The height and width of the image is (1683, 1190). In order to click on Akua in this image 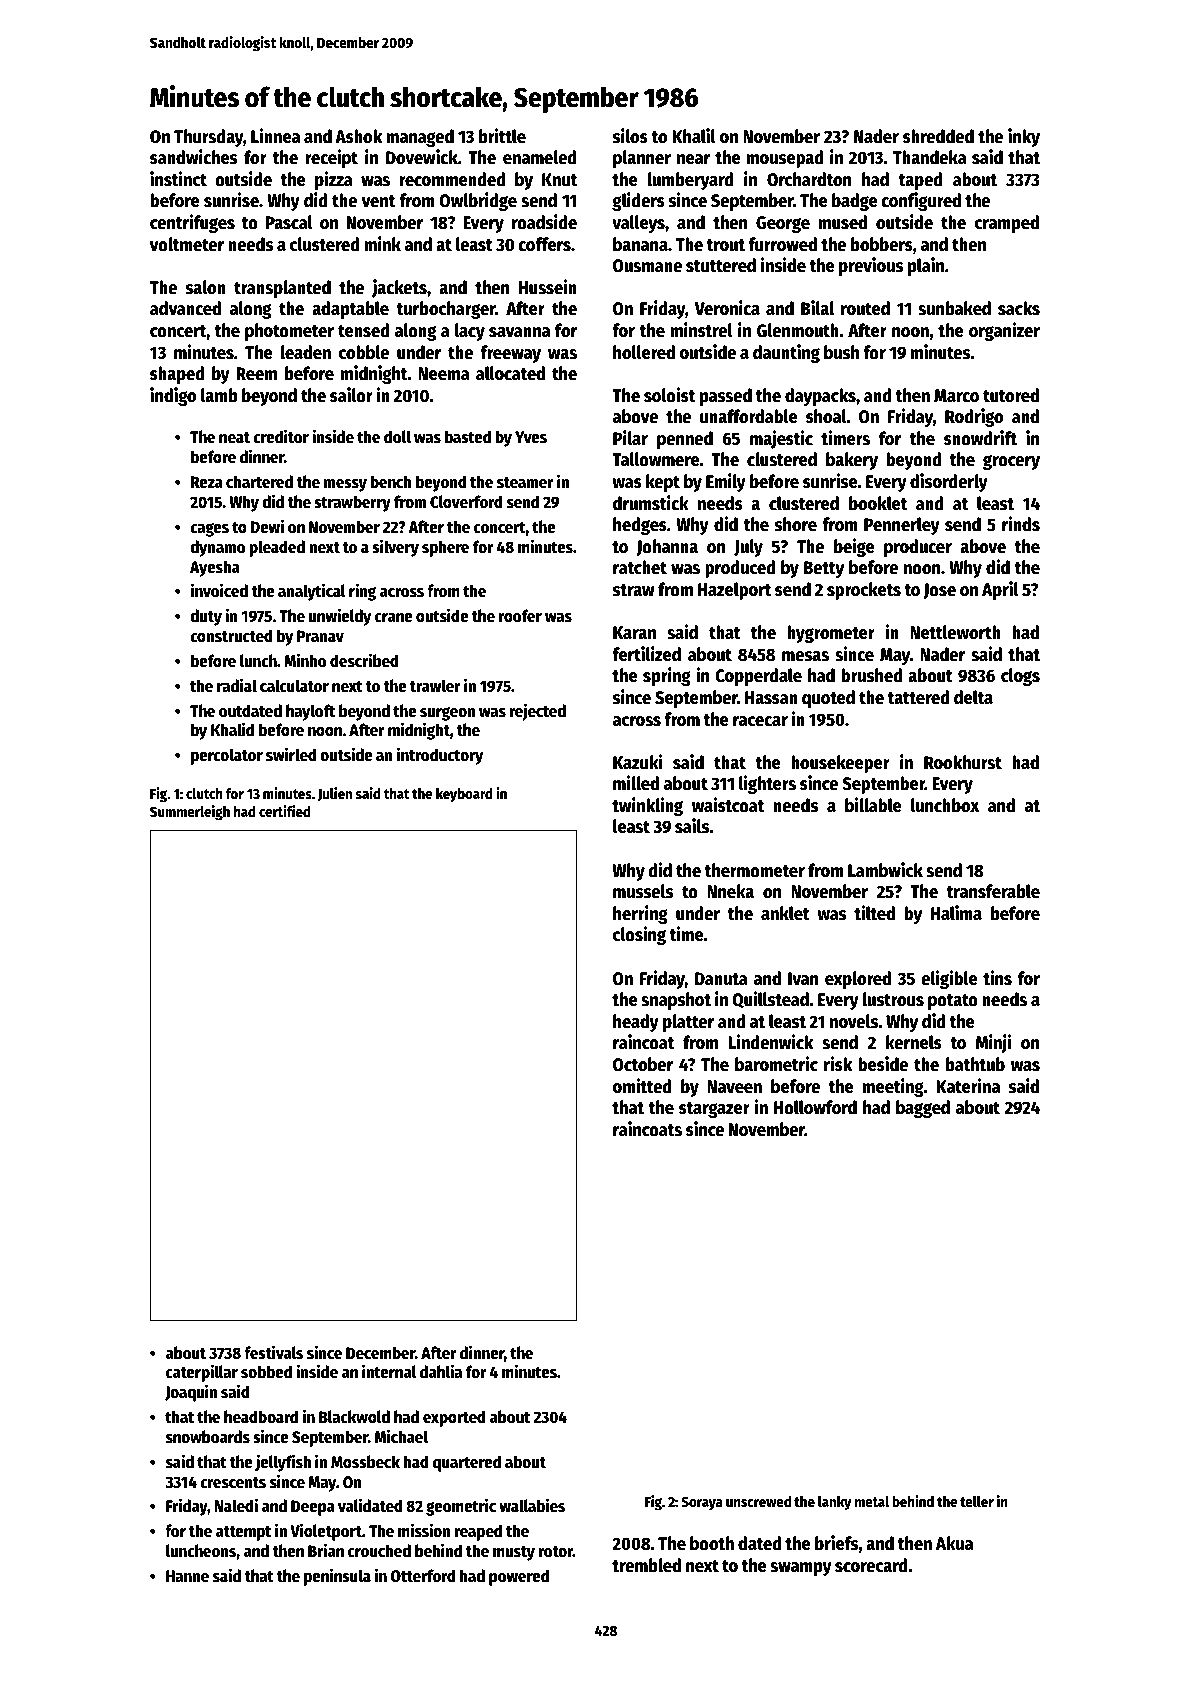, I will do `click(954, 1543)`.
